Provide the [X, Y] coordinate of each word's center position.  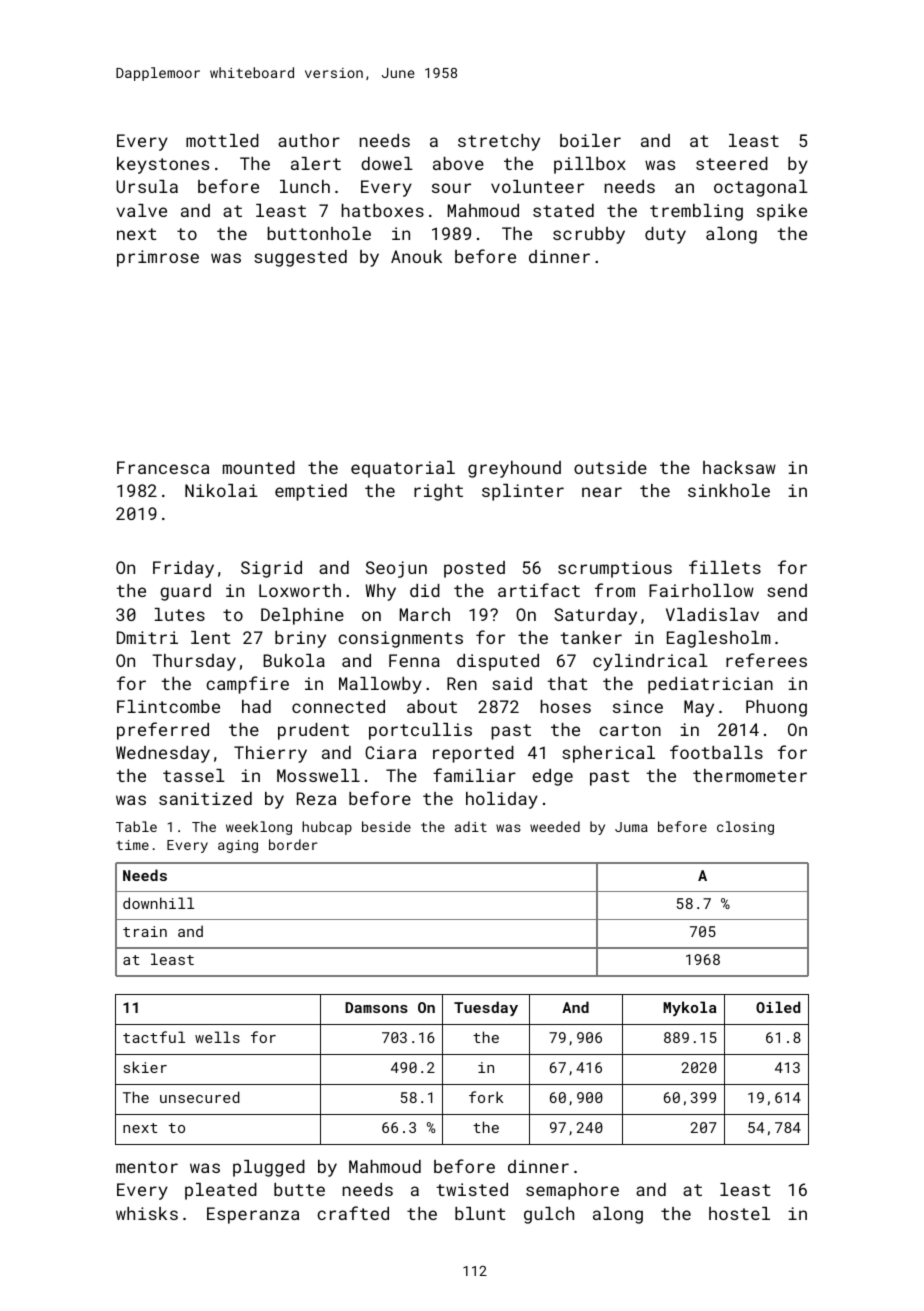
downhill [158, 903]
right [438, 492]
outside [610, 467]
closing [745, 828]
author [309, 140]
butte [299, 1189]
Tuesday [486, 1008]
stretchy [499, 142]
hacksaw [739, 467]
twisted [472, 1189]
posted [474, 569]
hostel [739, 1213]
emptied [311, 492]
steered [732, 163]
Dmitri [147, 637]
